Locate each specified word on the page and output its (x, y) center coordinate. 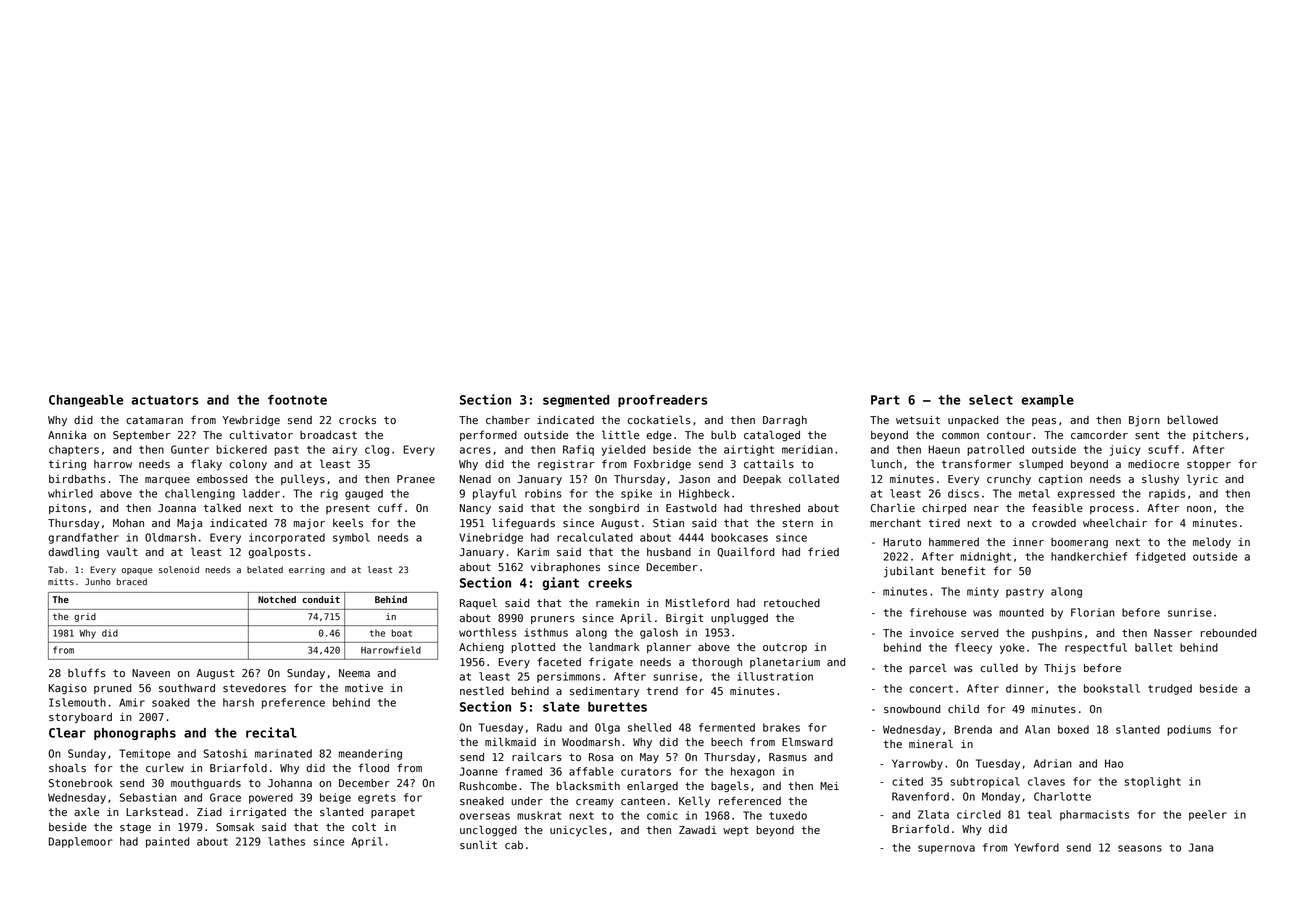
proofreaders (662, 401)
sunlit (478, 844)
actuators (164, 400)
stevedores (254, 688)
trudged (1170, 689)
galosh (659, 633)
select (991, 400)
